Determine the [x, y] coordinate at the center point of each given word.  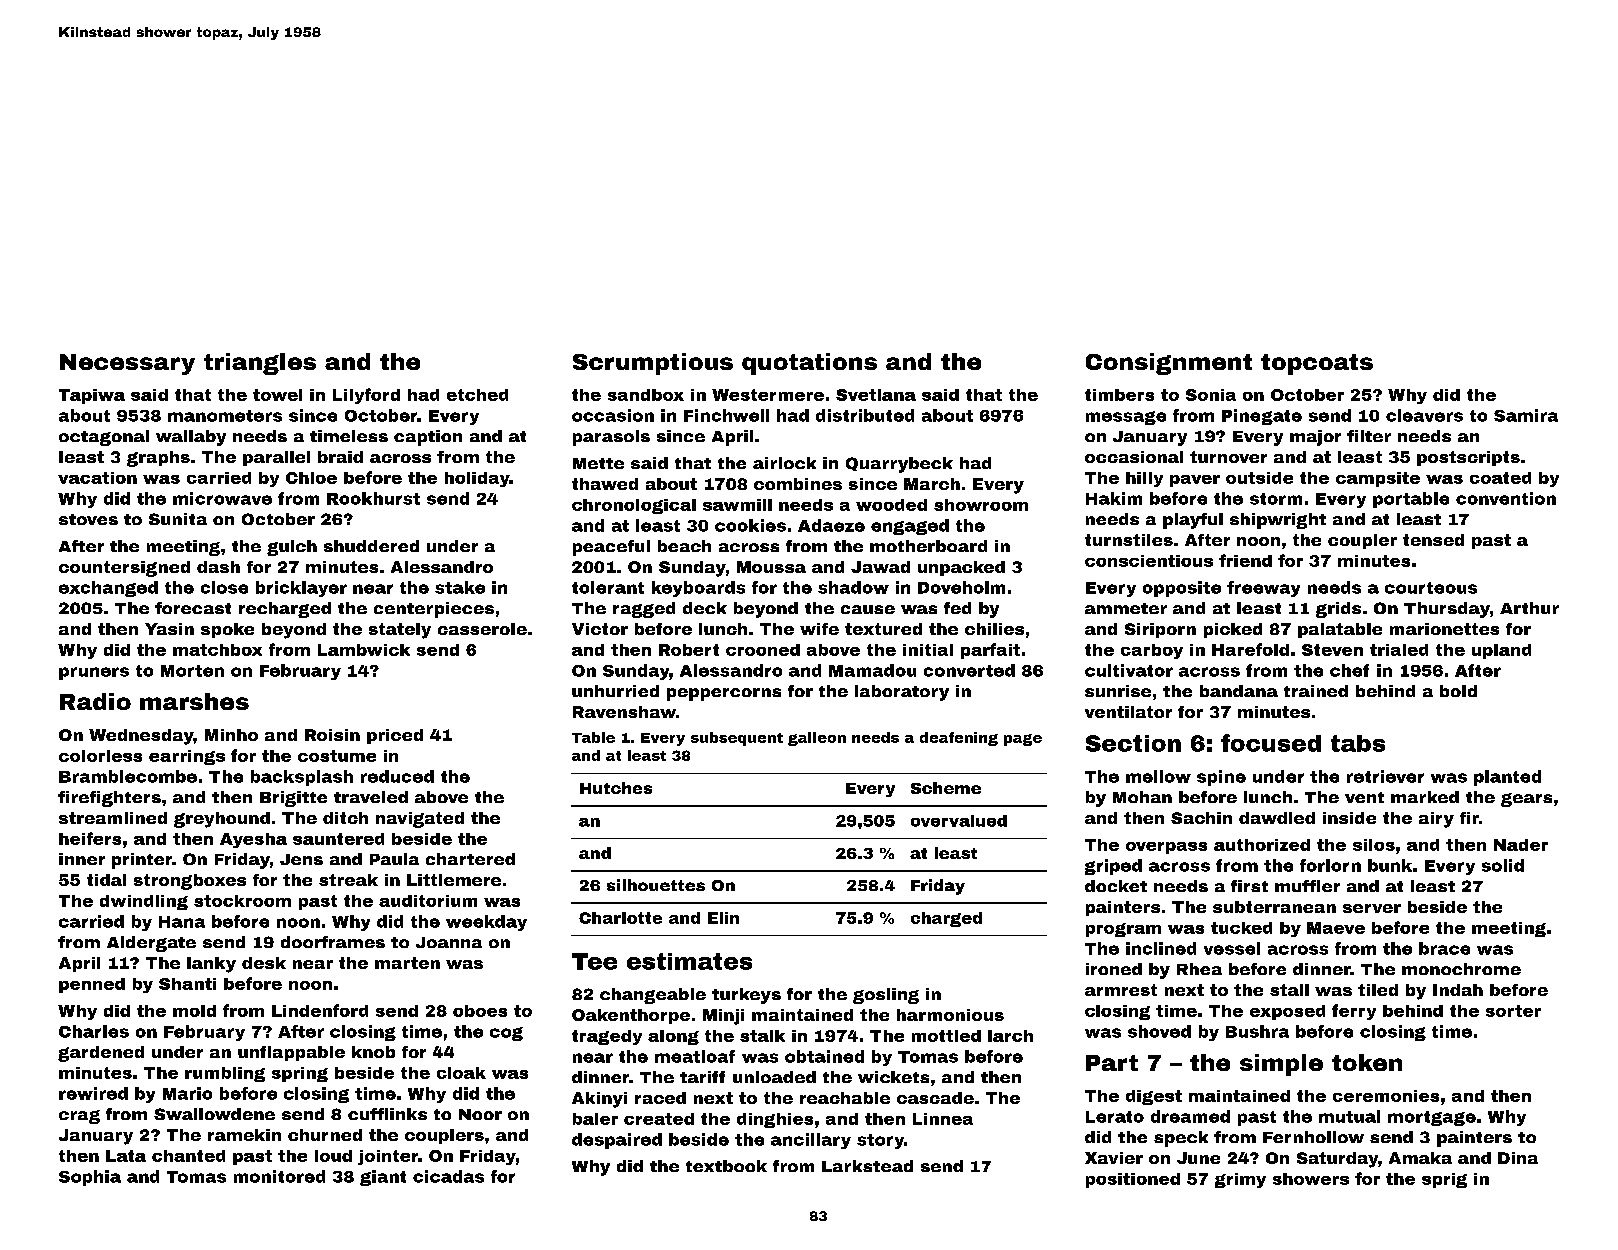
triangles [260, 364]
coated [1500, 478]
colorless [100, 756]
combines [798, 484]
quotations [809, 364]
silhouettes [656, 885]
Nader [1521, 845]
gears [1526, 800]
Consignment [1169, 364]
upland [1501, 651]
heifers [90, 838]
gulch [292, 548]
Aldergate [151, 944]
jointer [388, 1157]
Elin [723, 918]
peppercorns [724, 694]
